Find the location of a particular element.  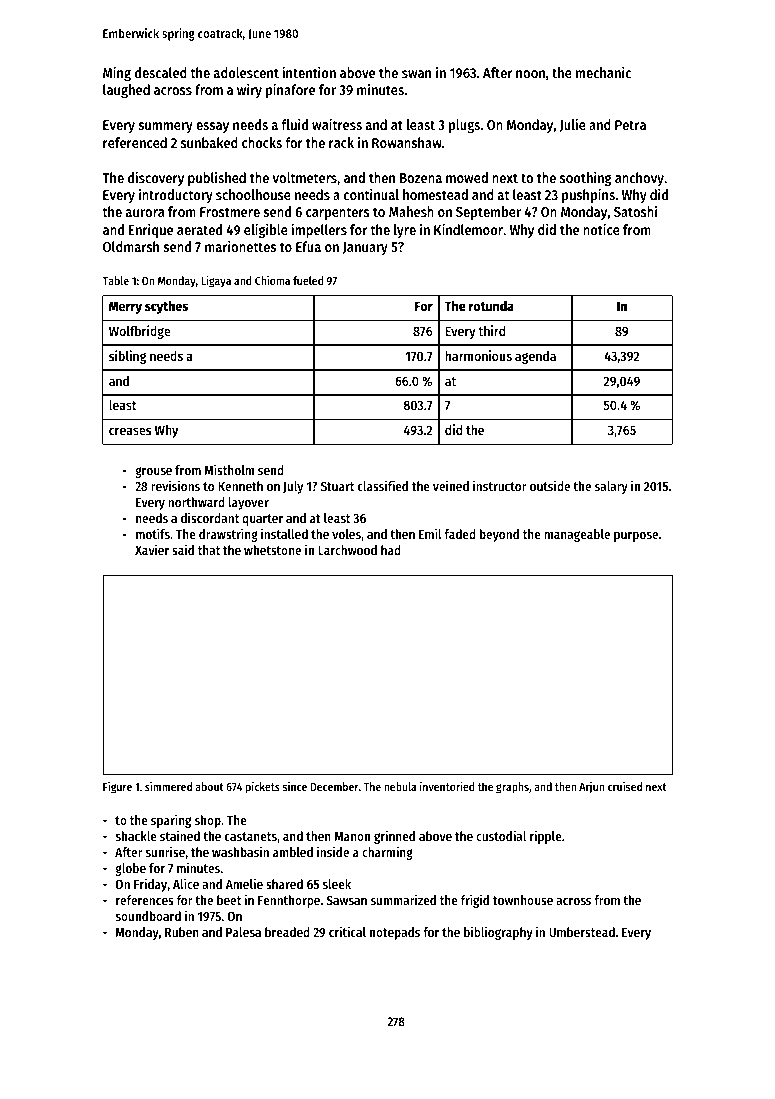

descaled is located at coordinates (161, 72).
